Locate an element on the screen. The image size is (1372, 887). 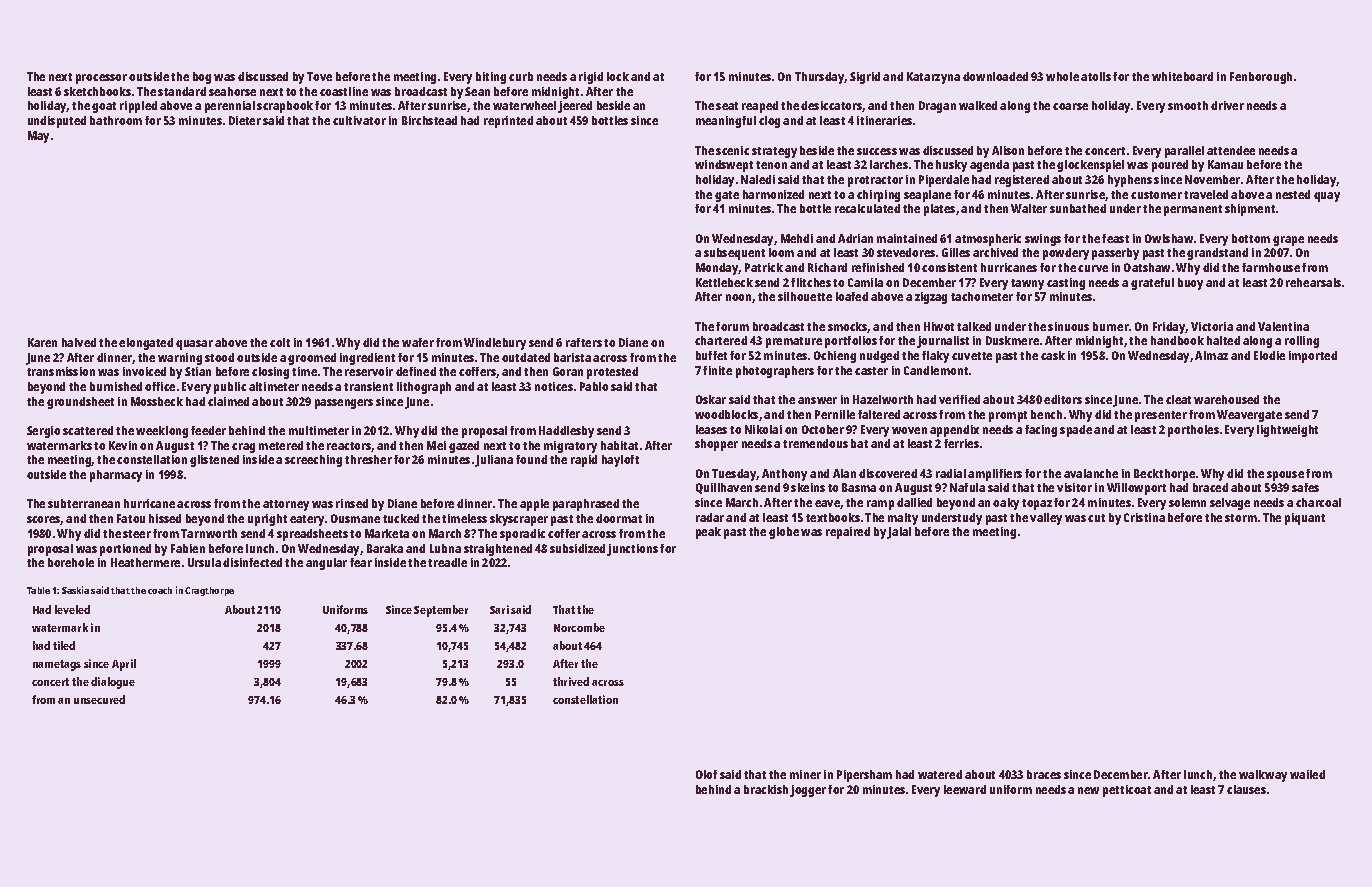
rigid is located at coordinates (591, 78).
